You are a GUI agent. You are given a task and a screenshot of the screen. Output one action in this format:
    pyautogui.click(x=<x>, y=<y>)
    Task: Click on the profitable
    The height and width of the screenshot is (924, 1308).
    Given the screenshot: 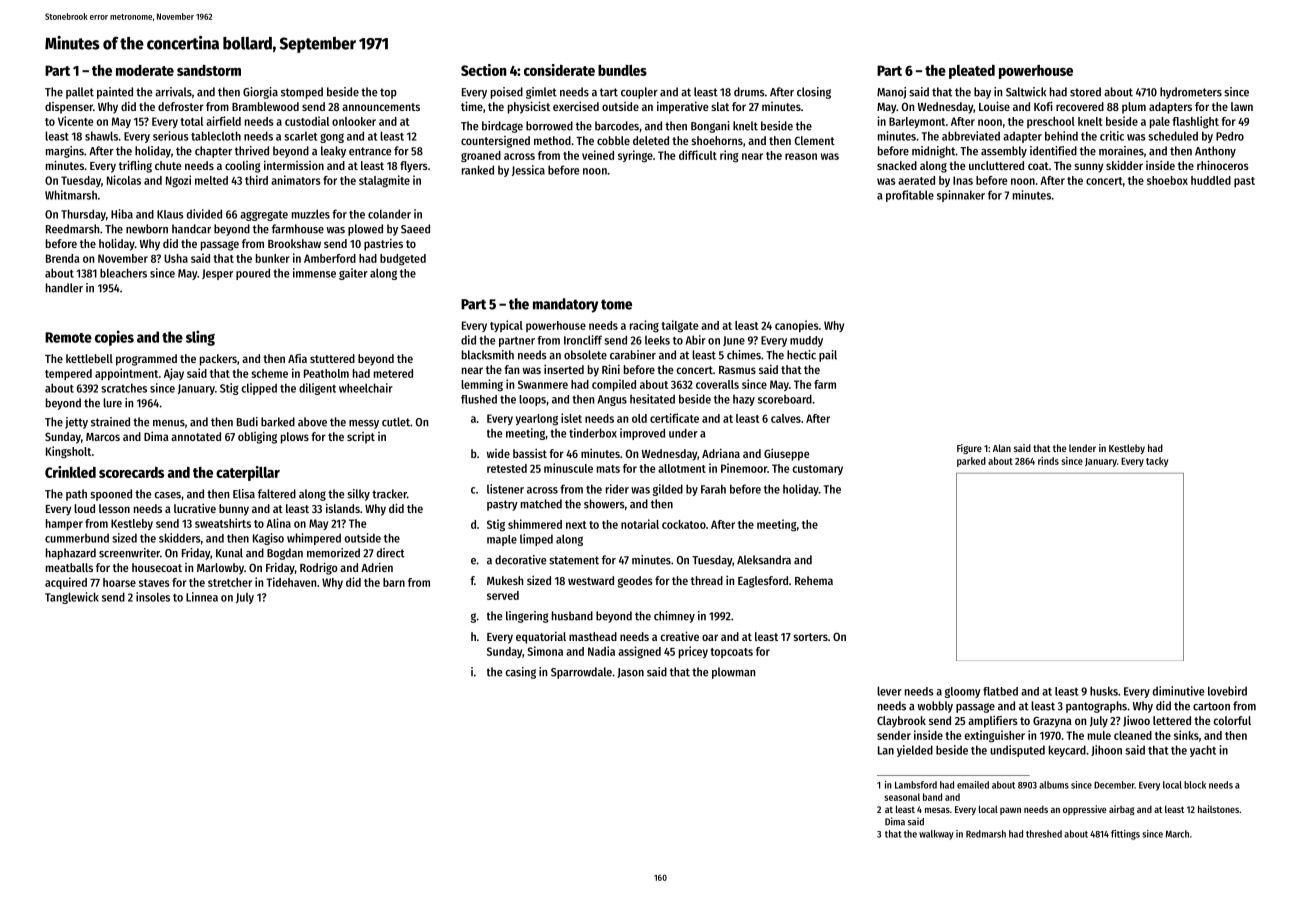 What is the action you would take?
    pyautogui.click(x=910, y=196)
